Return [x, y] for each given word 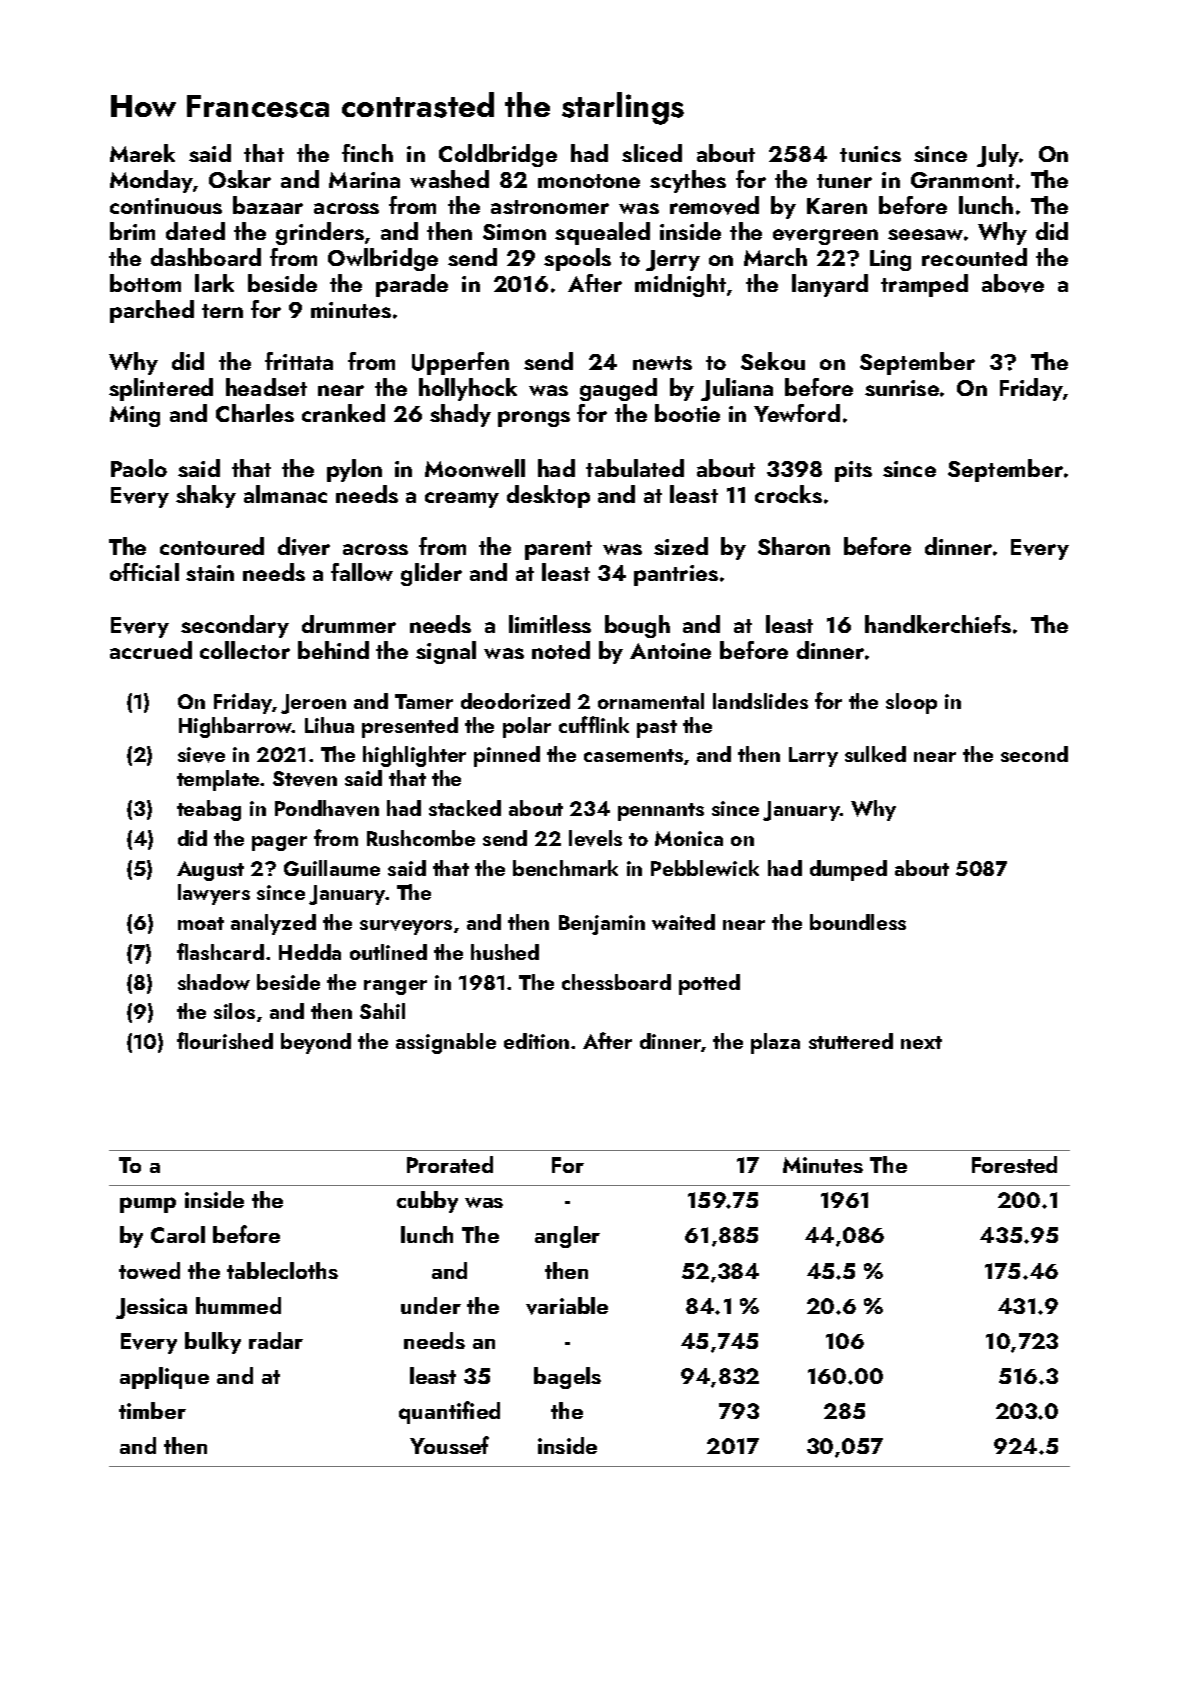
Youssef [449, 1445]
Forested [1014, 1164]
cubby [427, 1202]
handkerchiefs [938, 624]
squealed [602, 233]
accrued [151, 650]
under [431, 1305]
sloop [911, 703]
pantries [676, 575]
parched [152, 311]
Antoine [670, 651]
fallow [362, 572]
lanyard [830, 285]
